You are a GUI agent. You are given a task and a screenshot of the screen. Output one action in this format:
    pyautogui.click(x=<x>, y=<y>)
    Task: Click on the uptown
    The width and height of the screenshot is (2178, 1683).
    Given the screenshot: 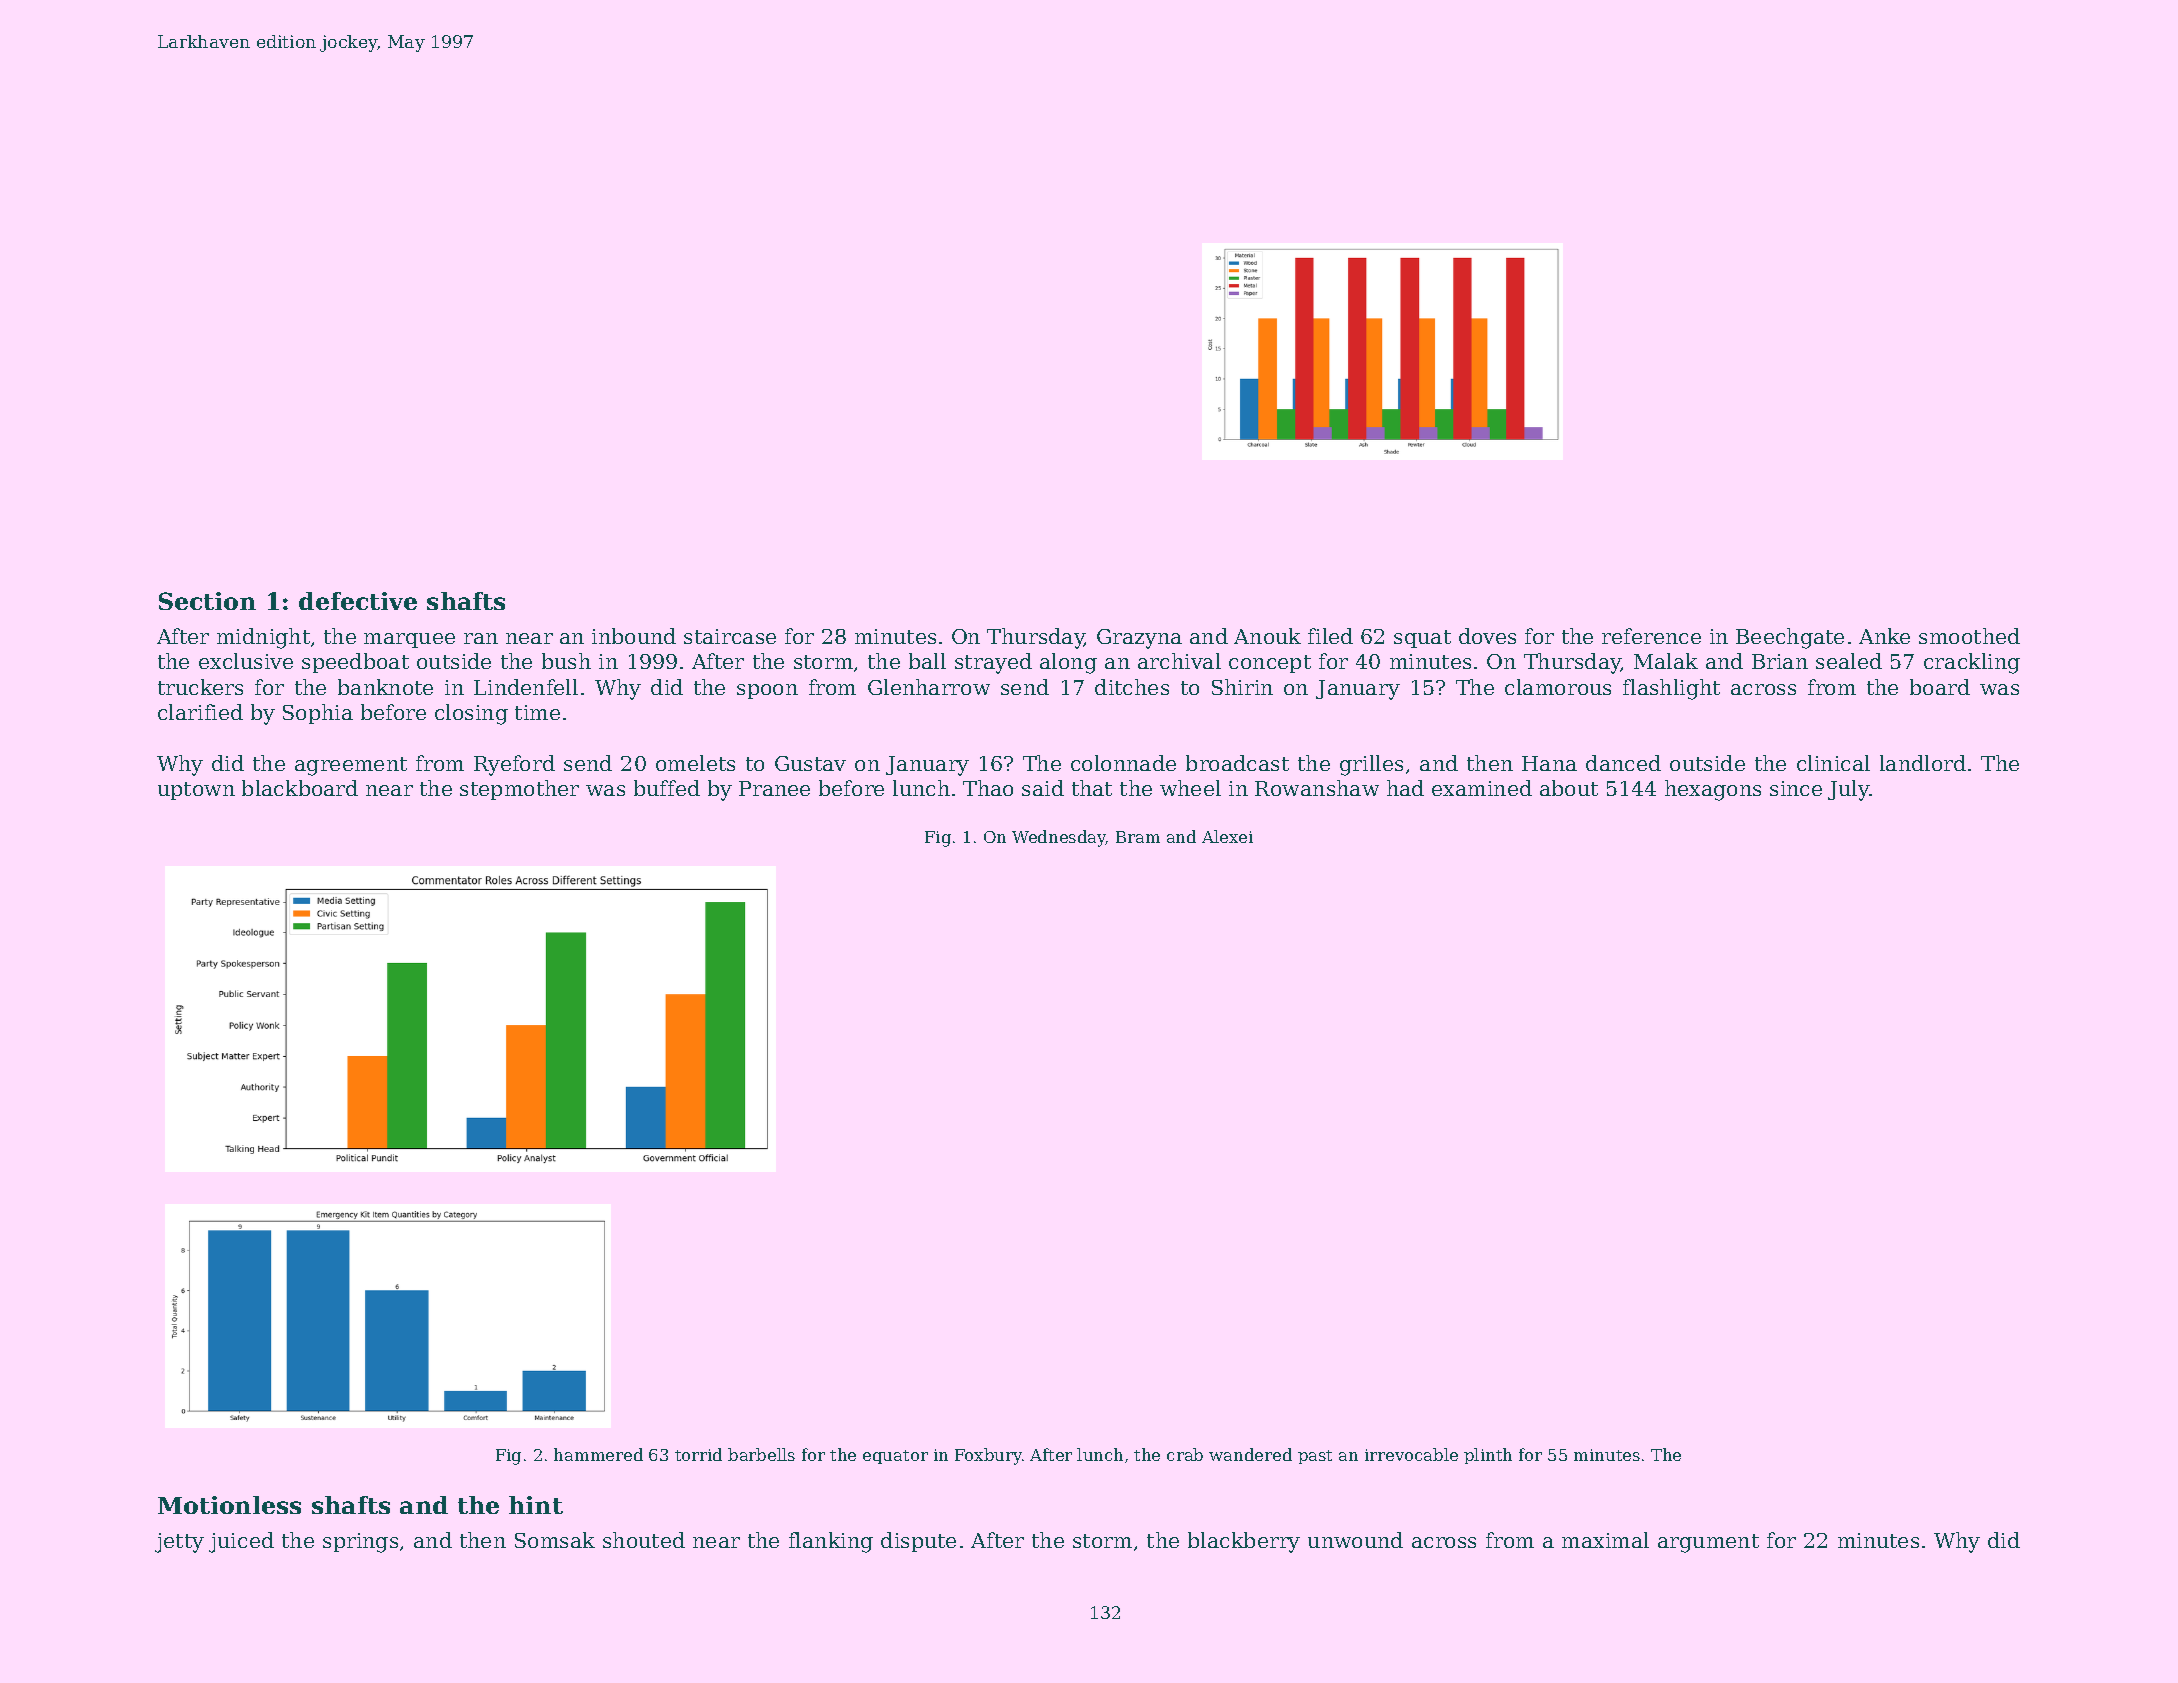 What is the action you would take?
    pyautogui.click(x=196, y=791)
